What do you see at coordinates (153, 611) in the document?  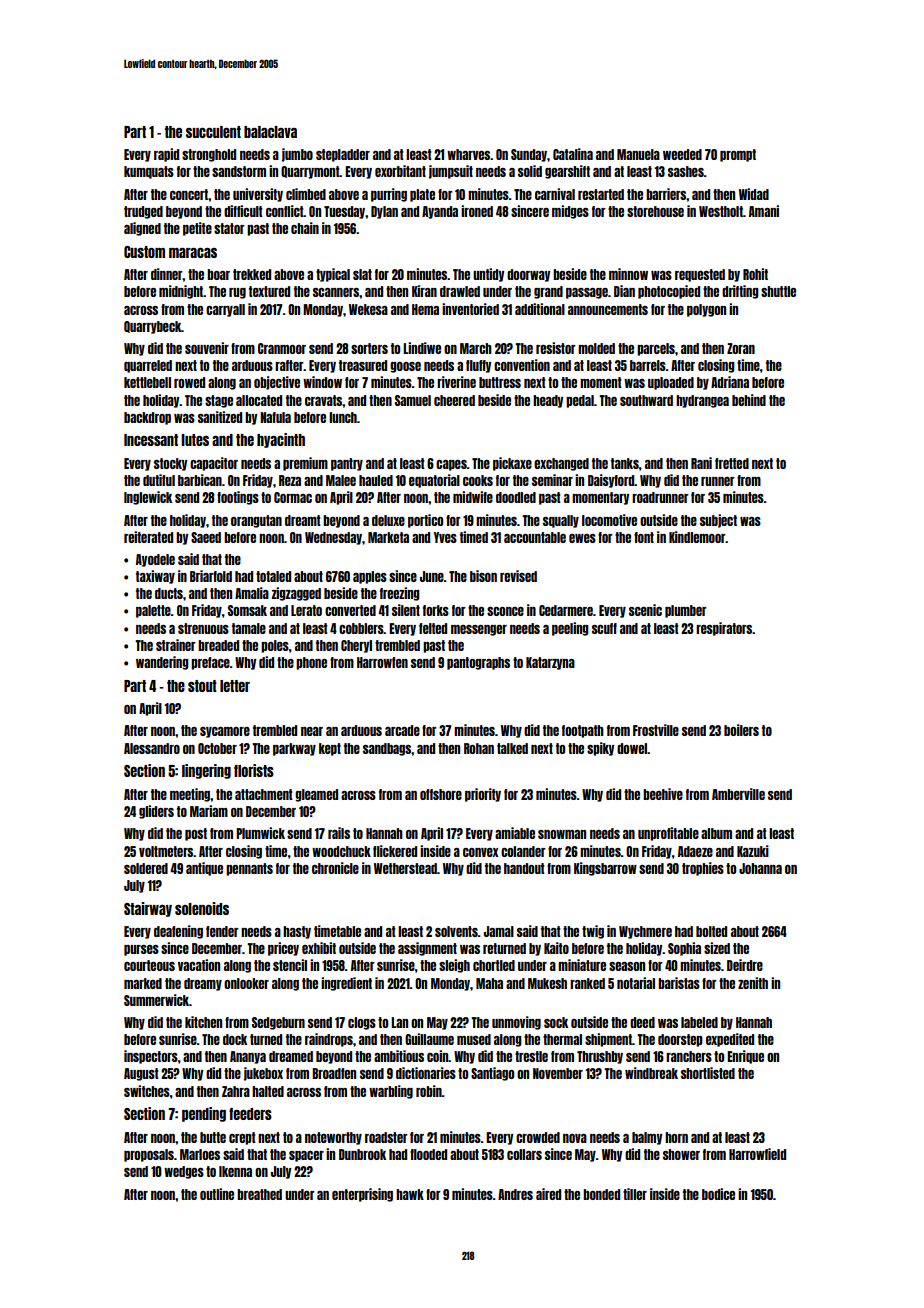 I see `palette` at bounding box center [153, 611].
